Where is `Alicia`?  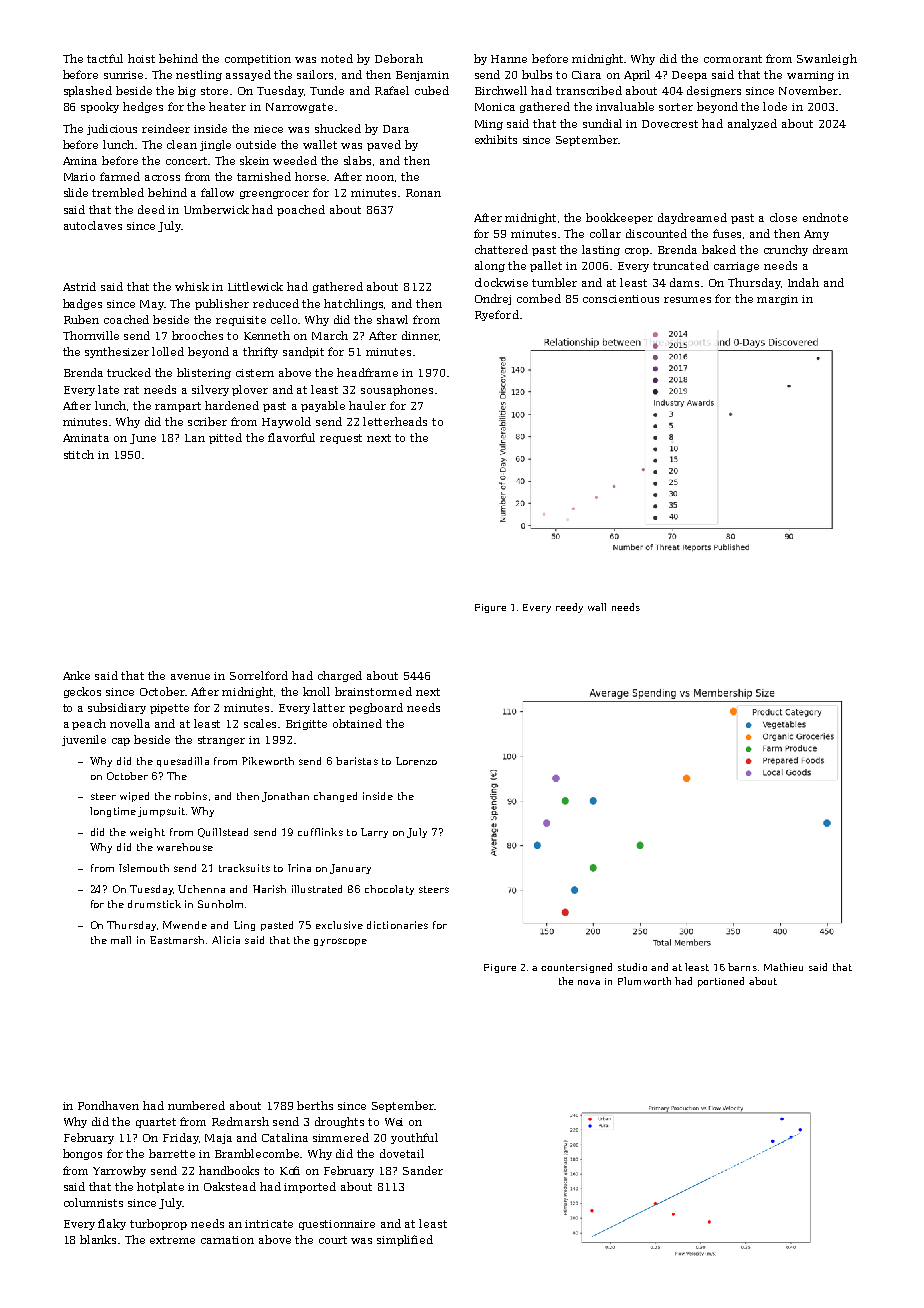
Alicia is located at coordinates (226, 940).
